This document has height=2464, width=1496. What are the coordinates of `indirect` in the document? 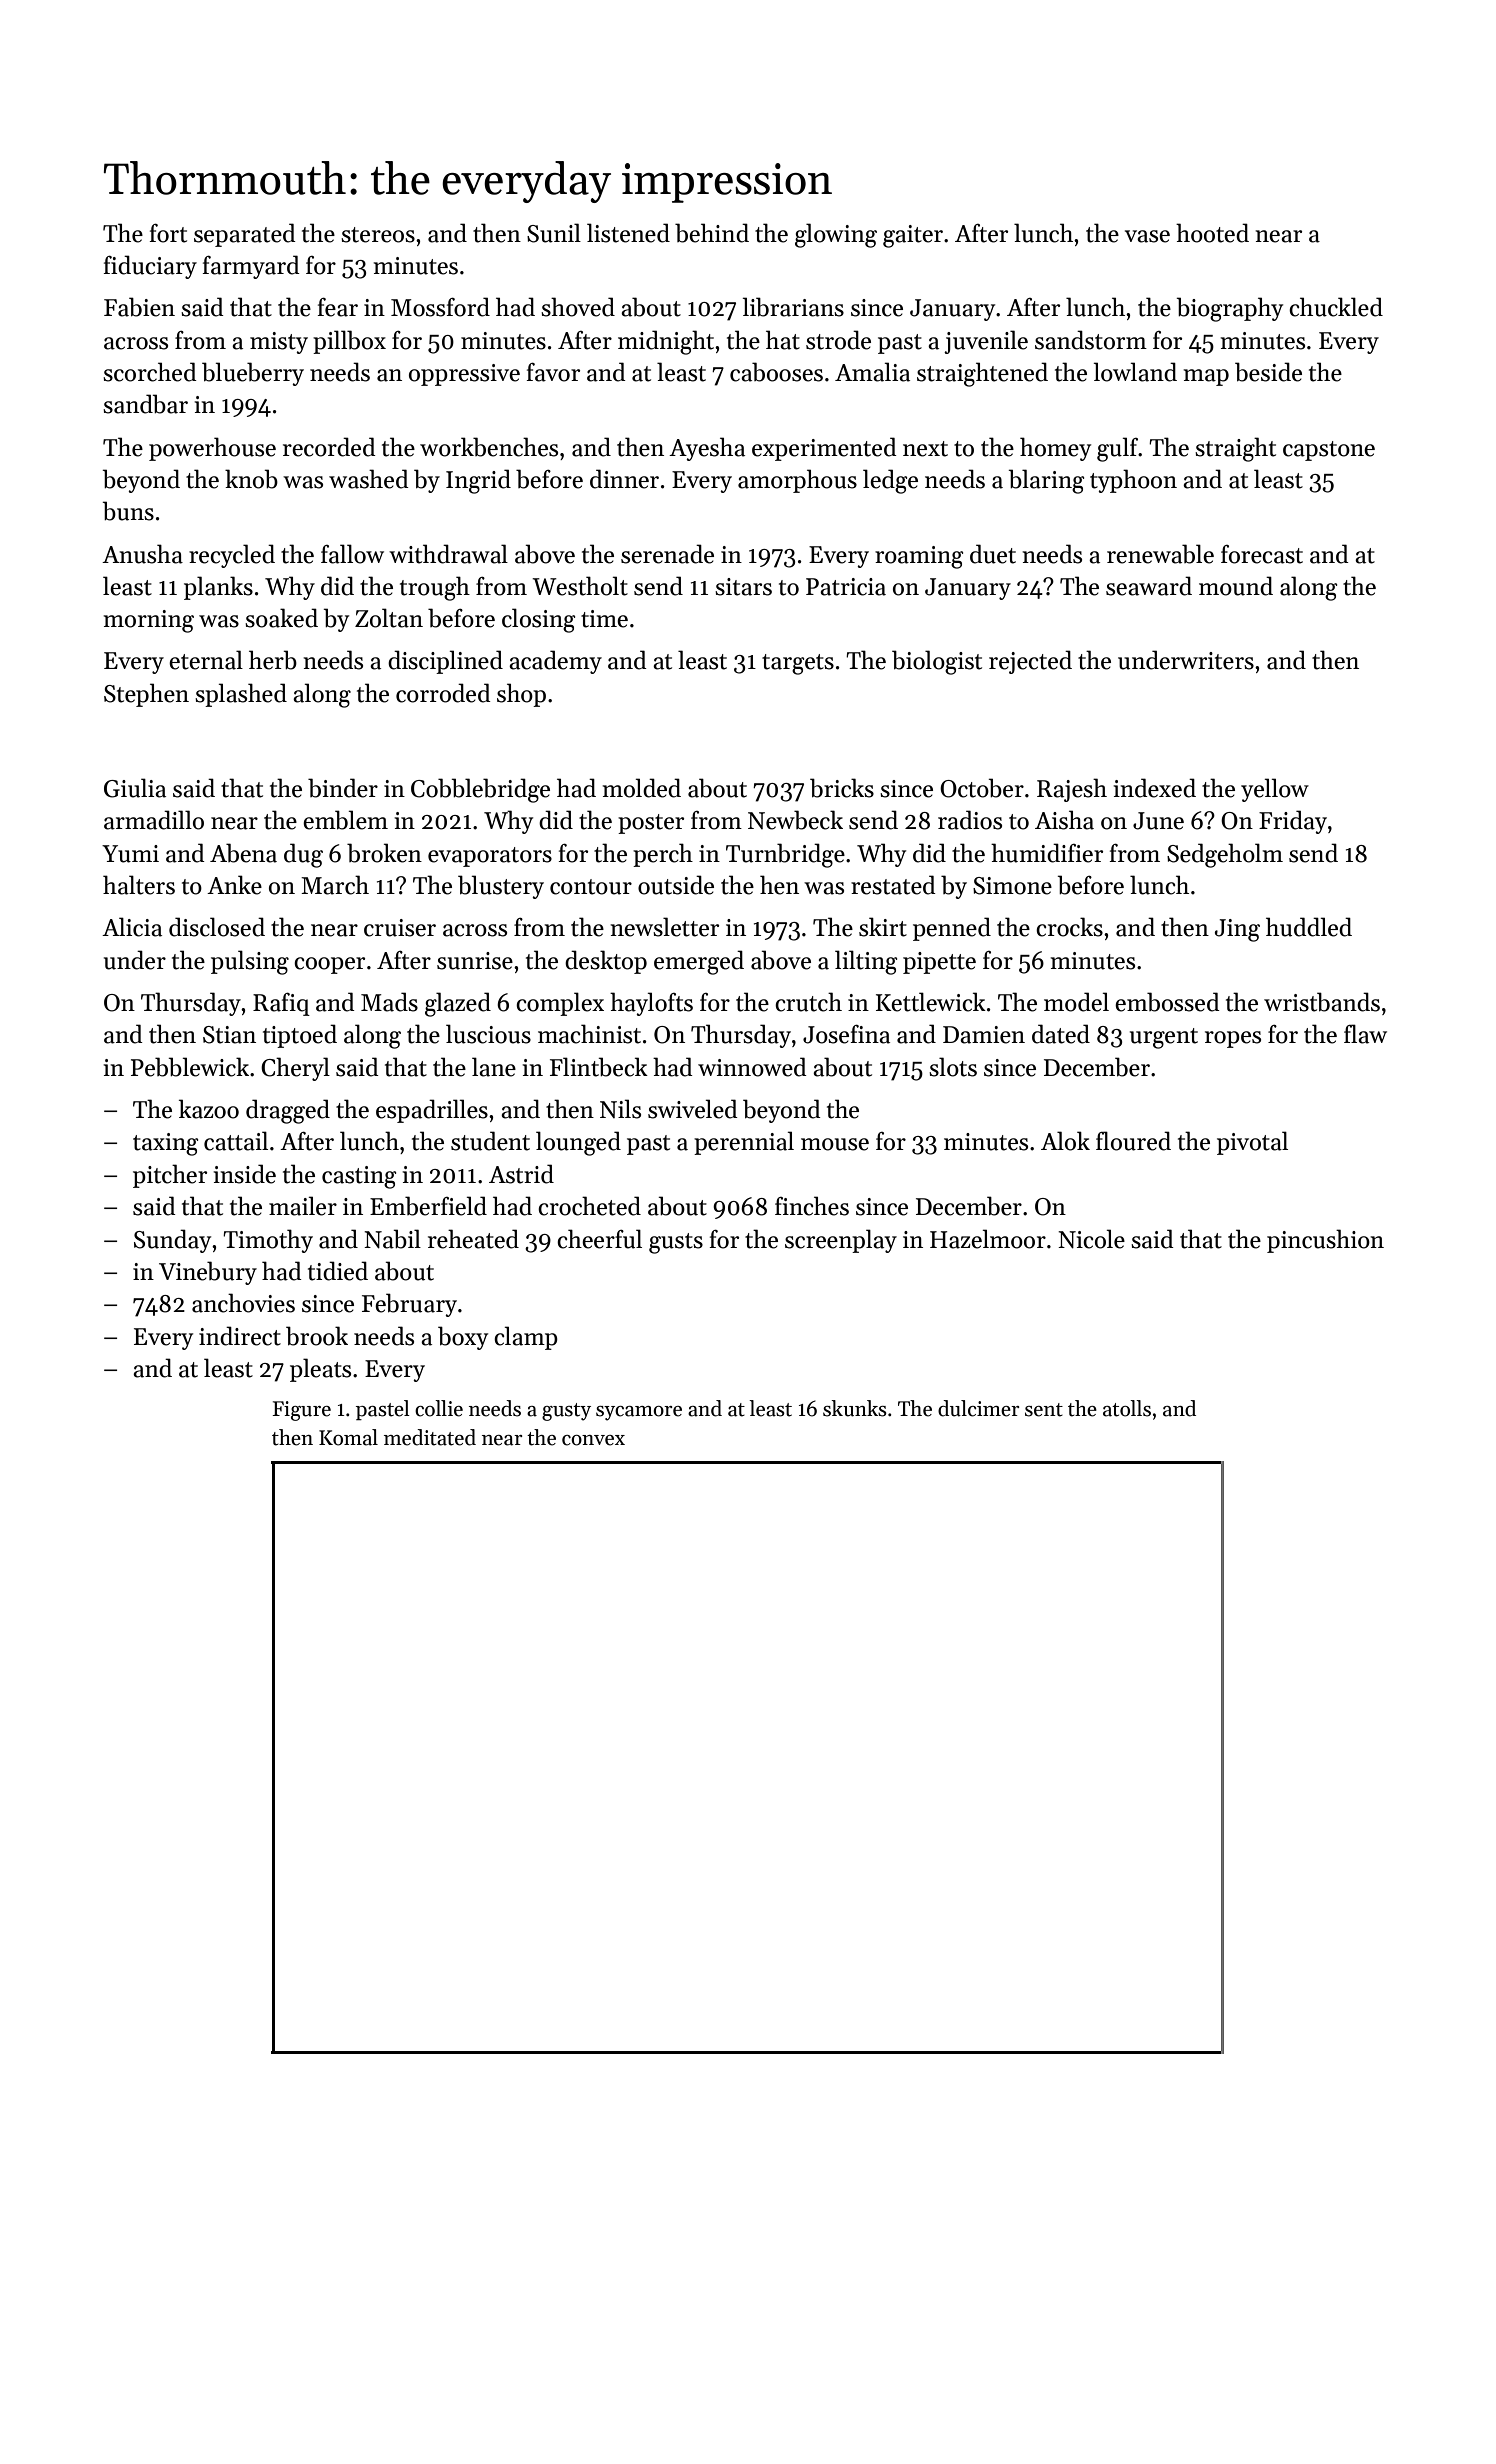 It's located at (240, 1336).
